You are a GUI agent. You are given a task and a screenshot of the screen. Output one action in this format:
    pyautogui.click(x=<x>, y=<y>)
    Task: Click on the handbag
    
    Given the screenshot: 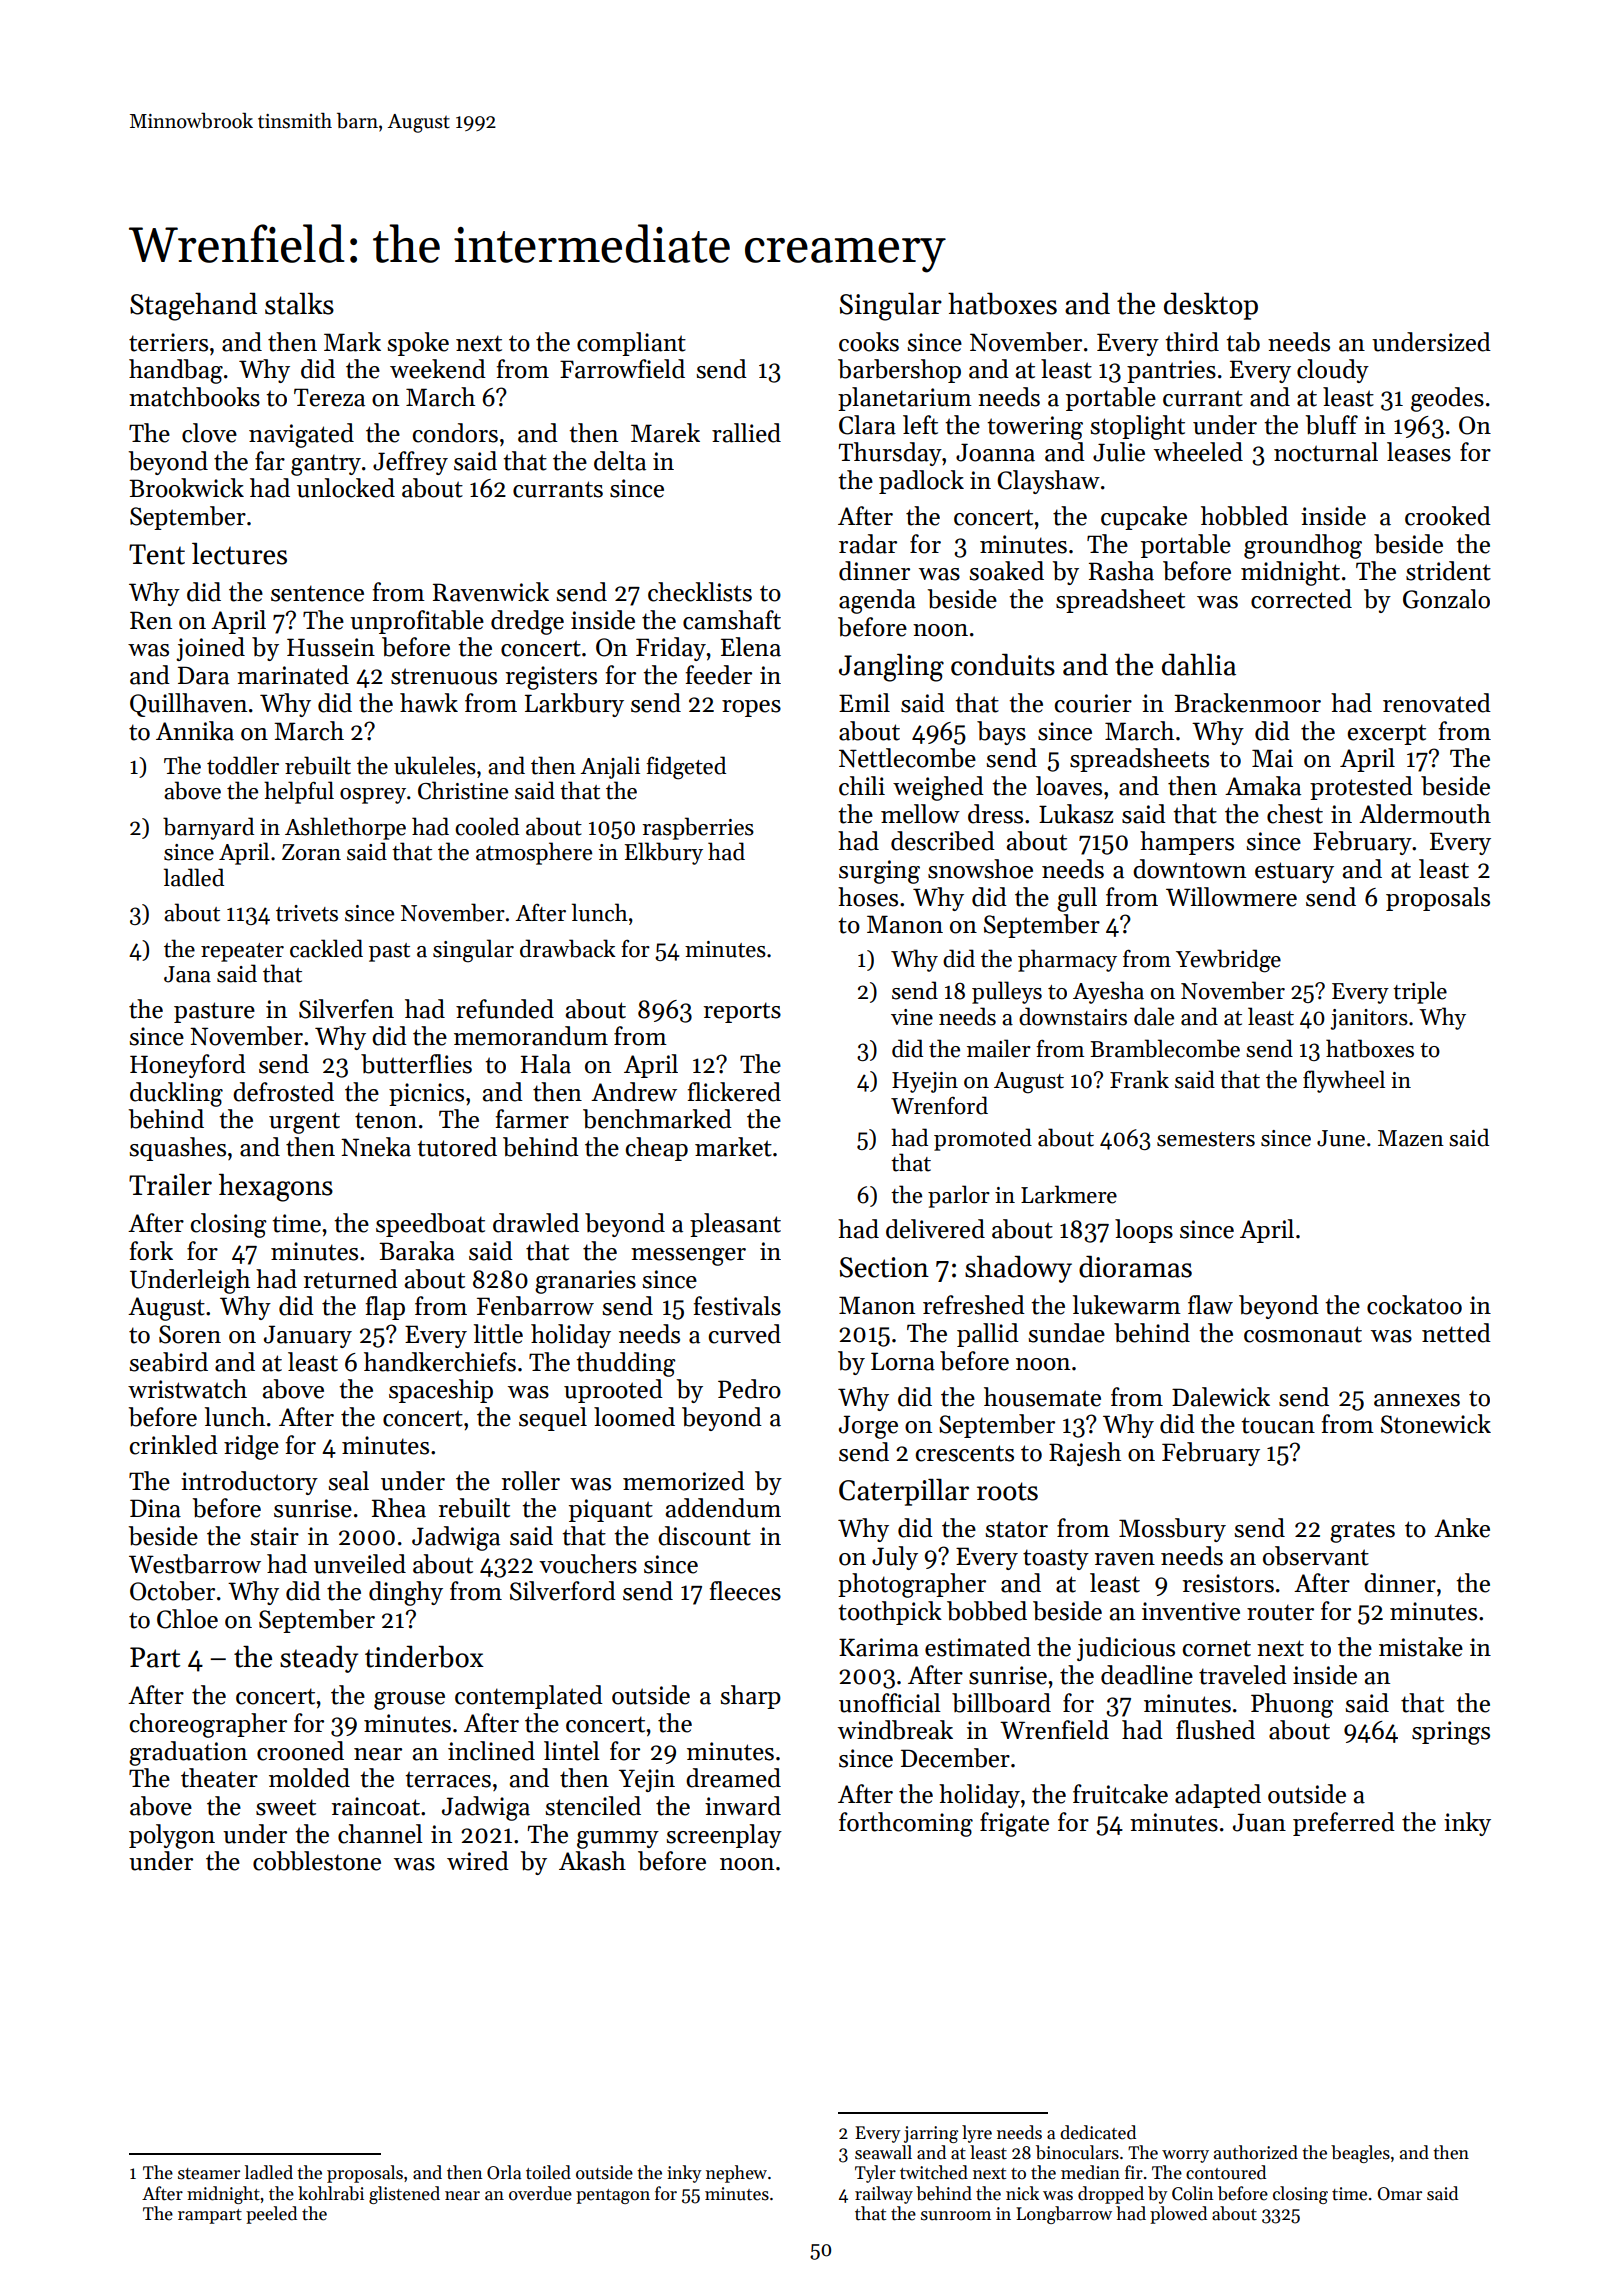 What is the action you would take?
    pyautogui.click(x=176, y=371)
